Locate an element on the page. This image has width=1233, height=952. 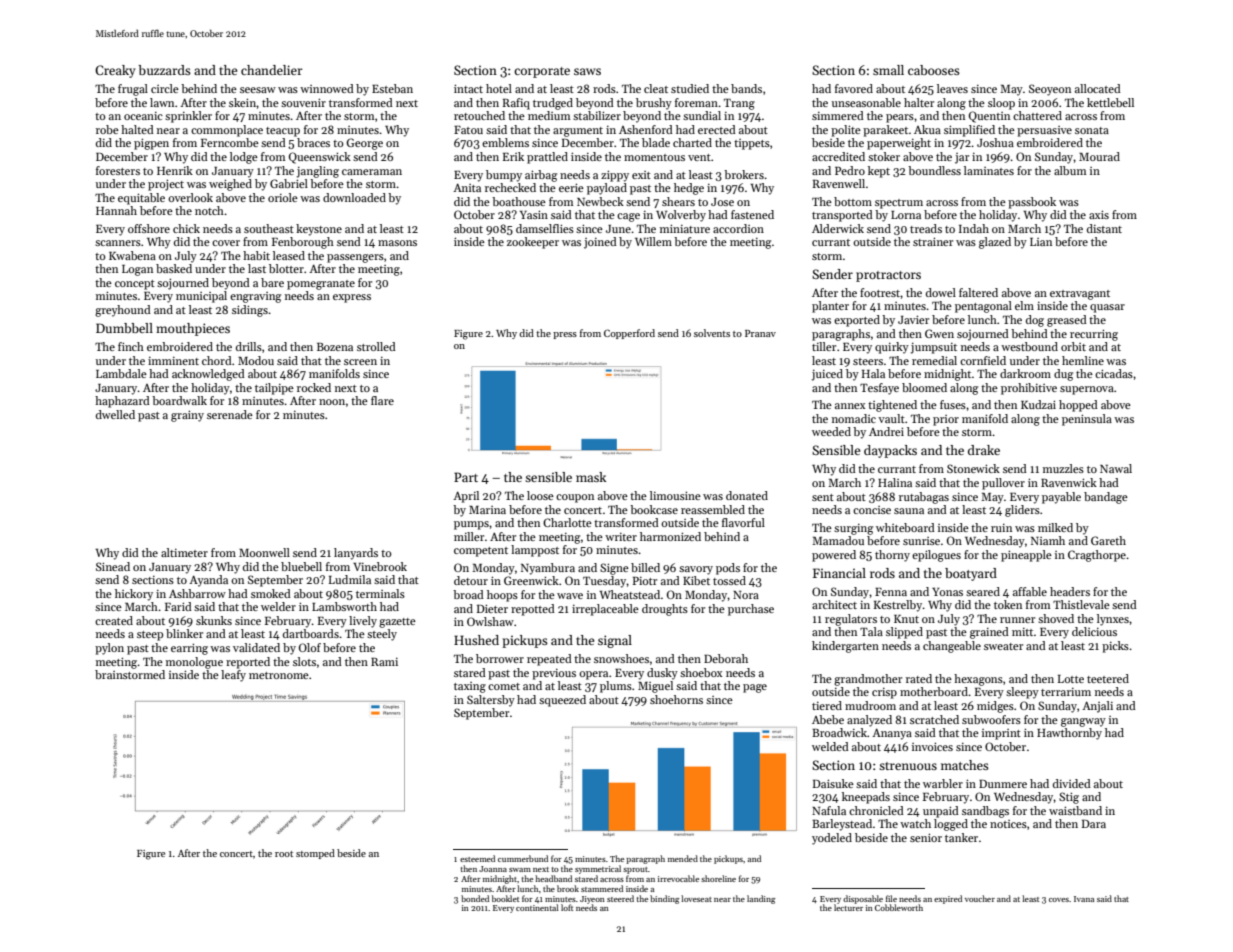
stomped is located at coordinates (315, 854).
